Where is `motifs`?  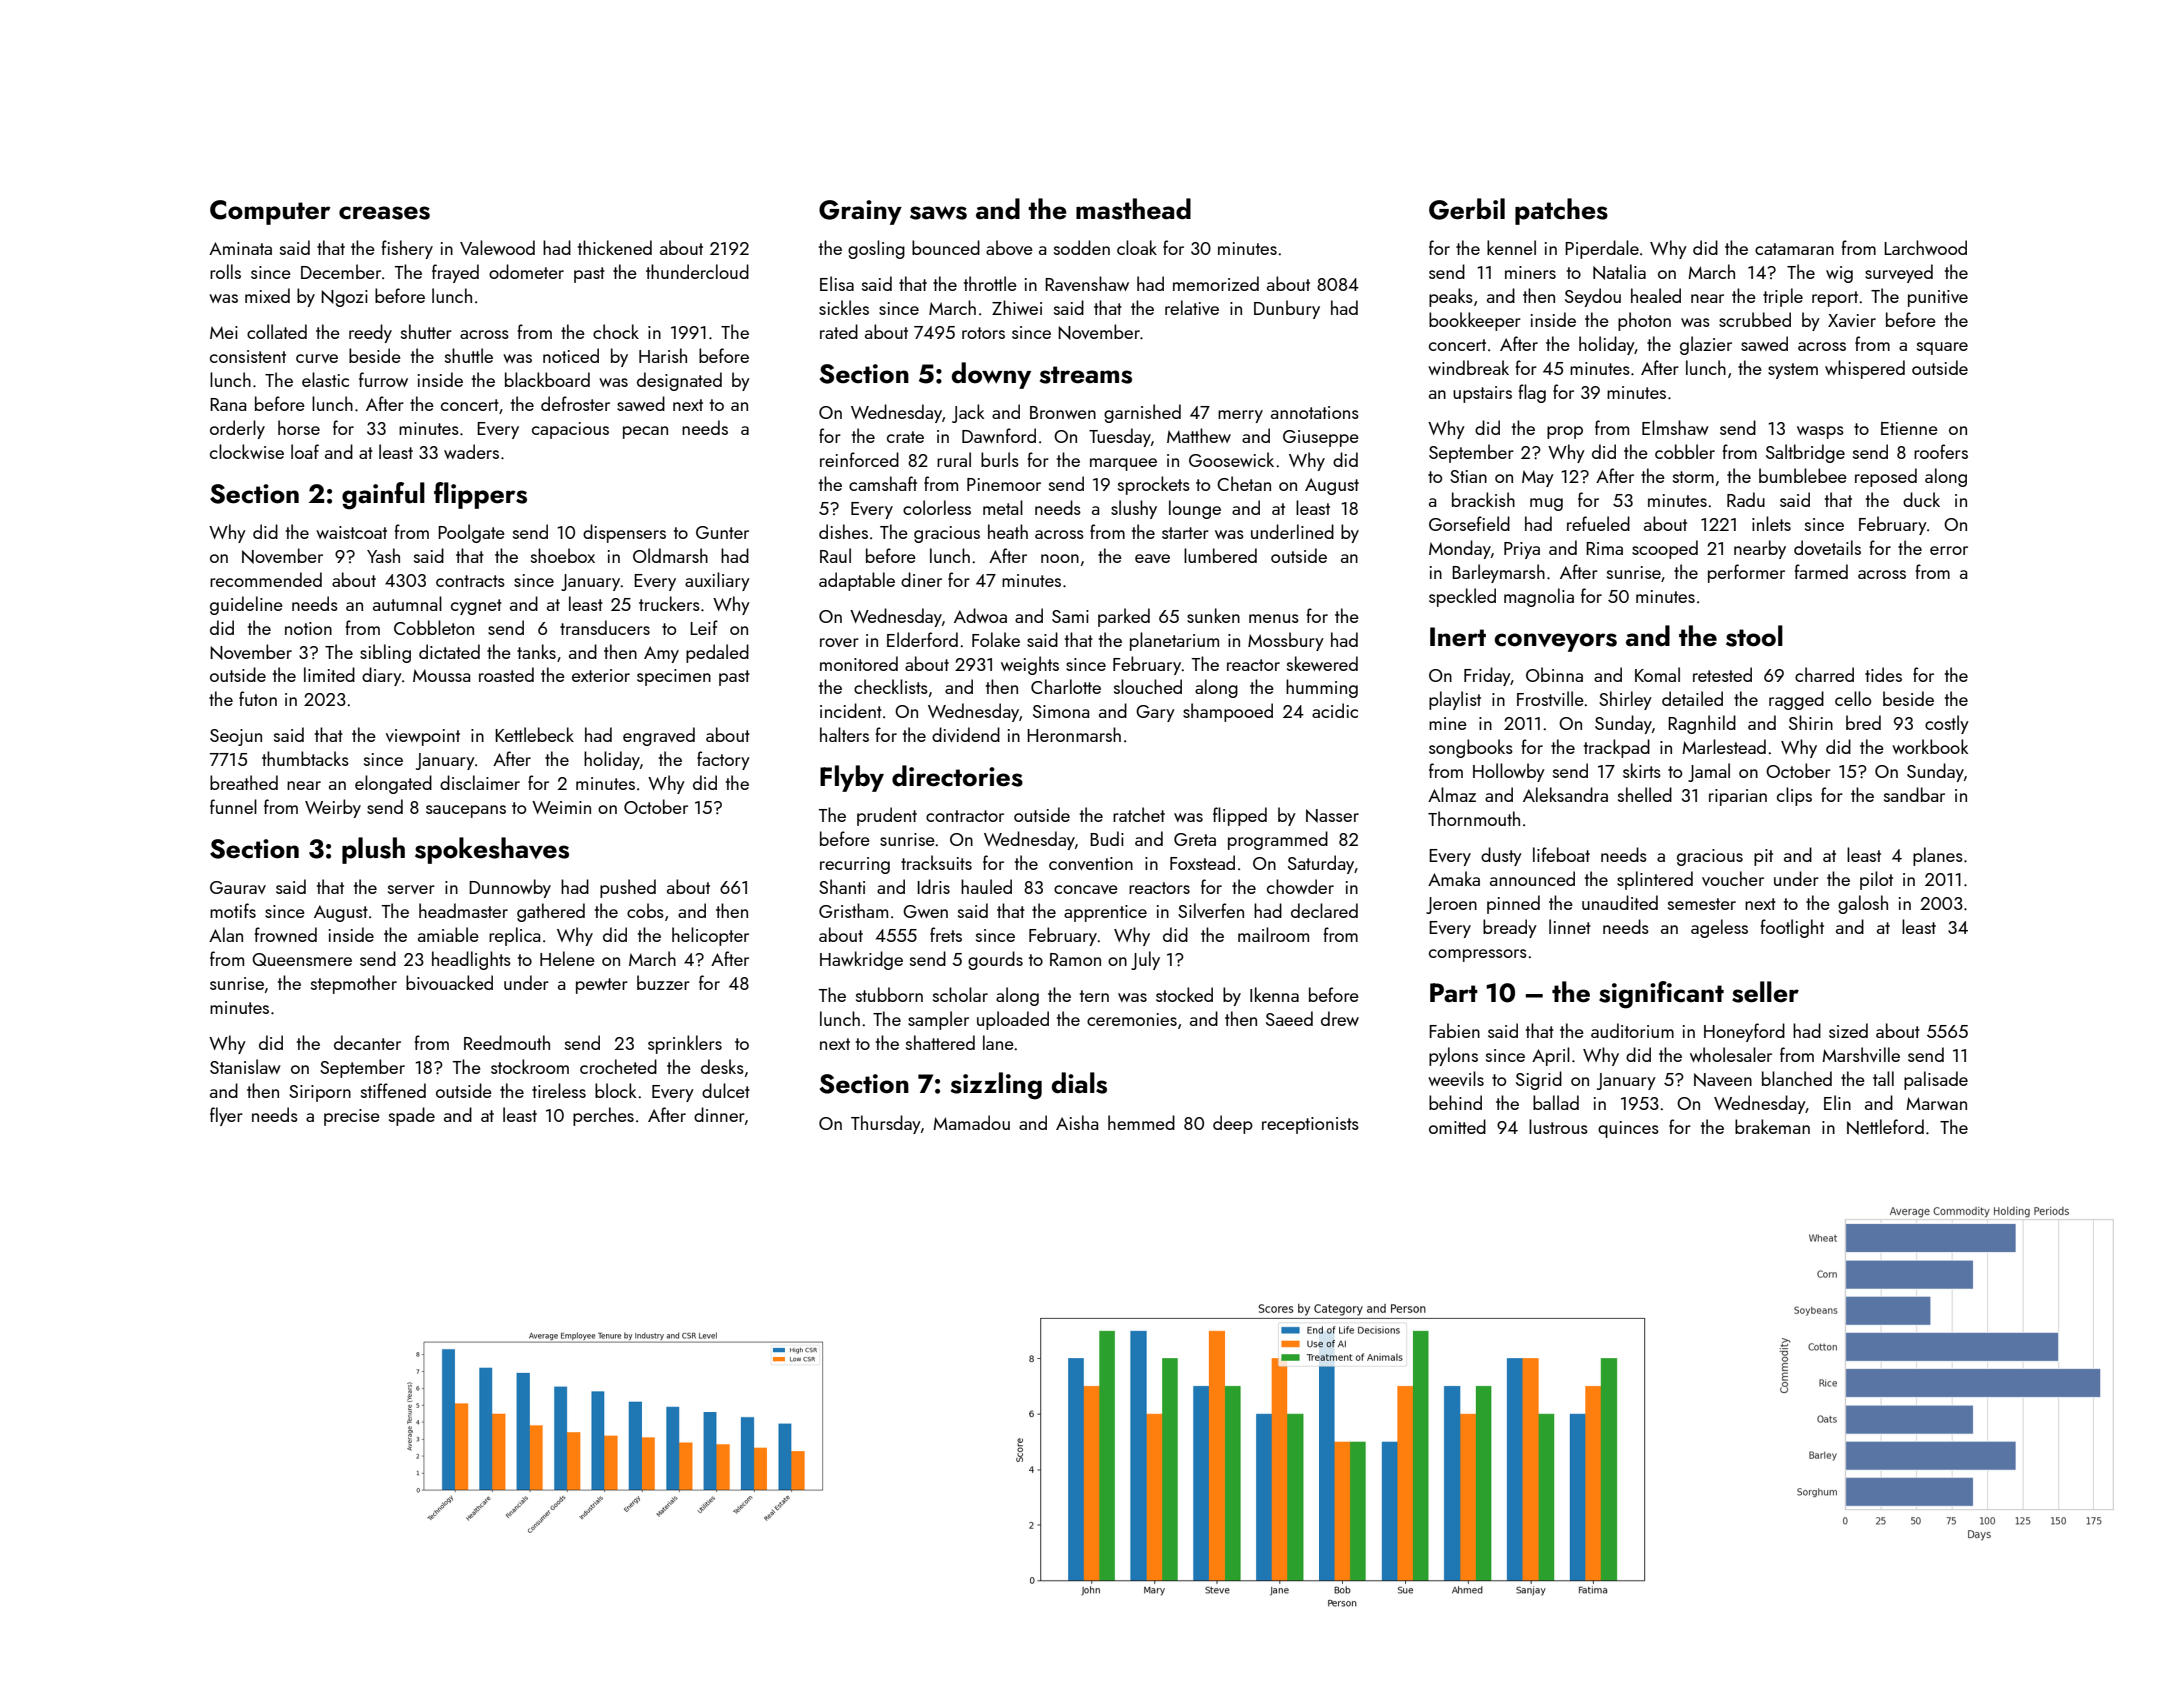 motifs is located at coordinates (233, 910).
